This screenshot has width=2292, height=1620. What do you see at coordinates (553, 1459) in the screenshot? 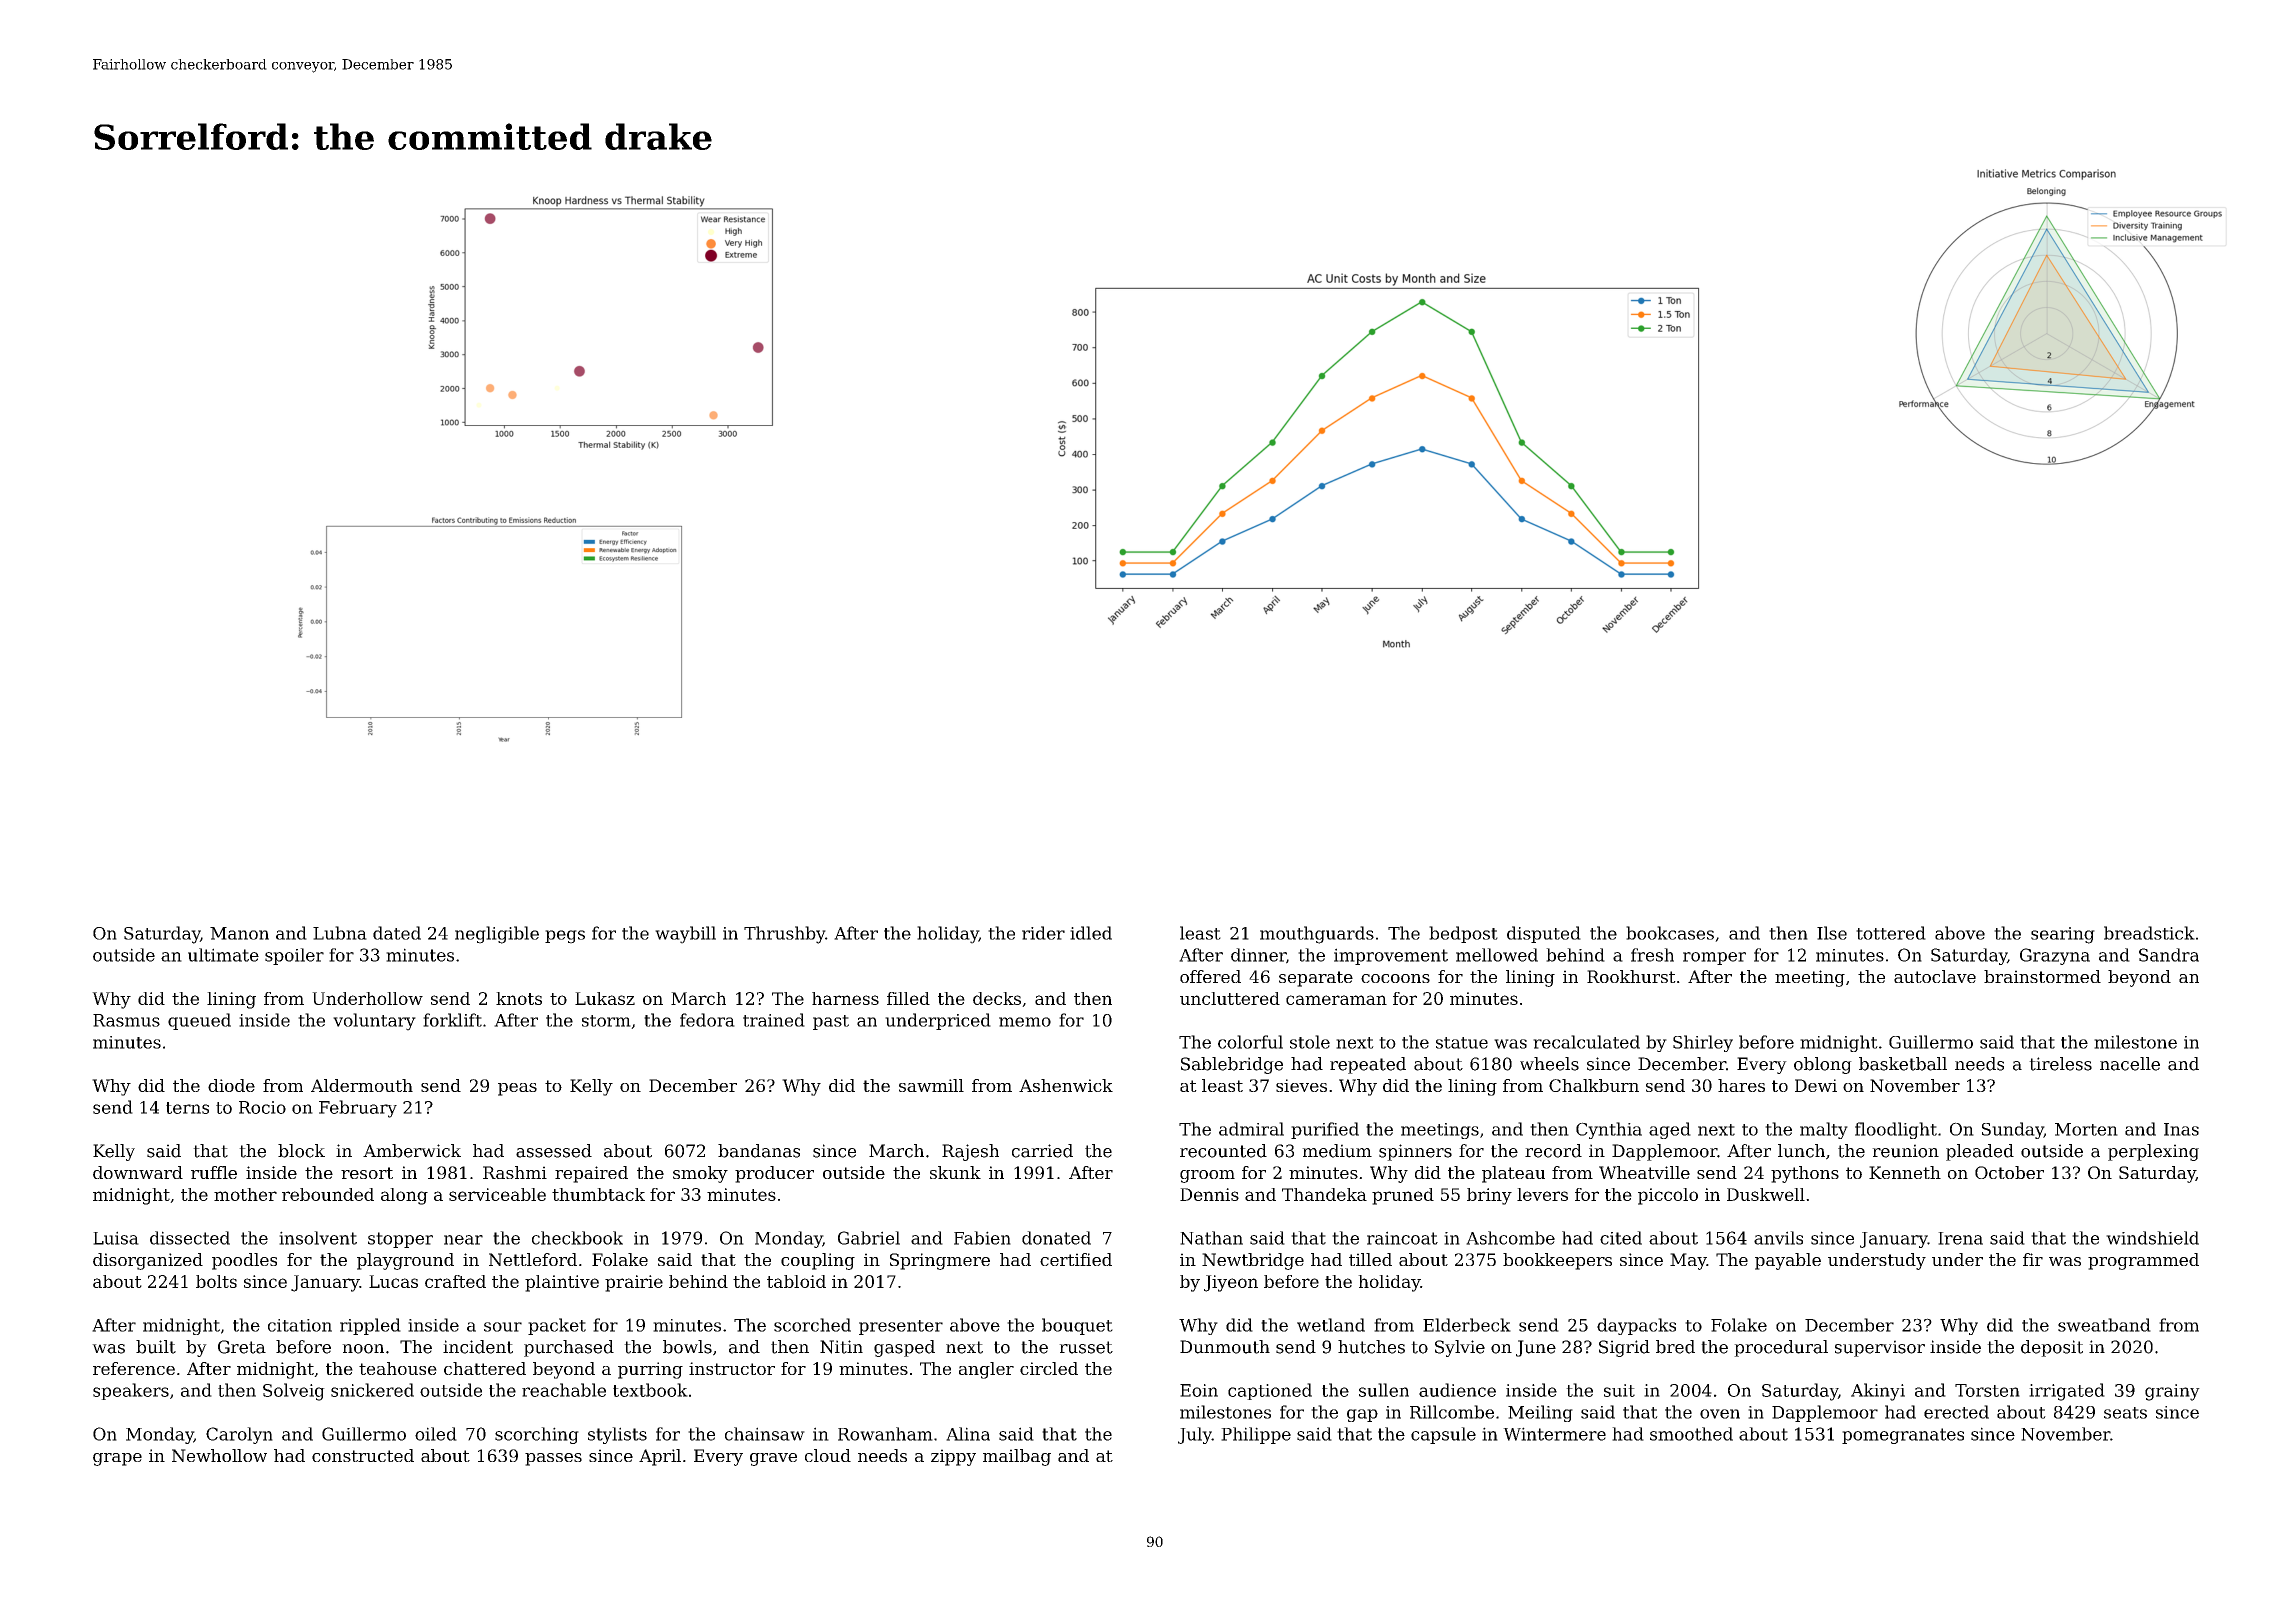
I see `passes` at bounding box center [553, 1459].
